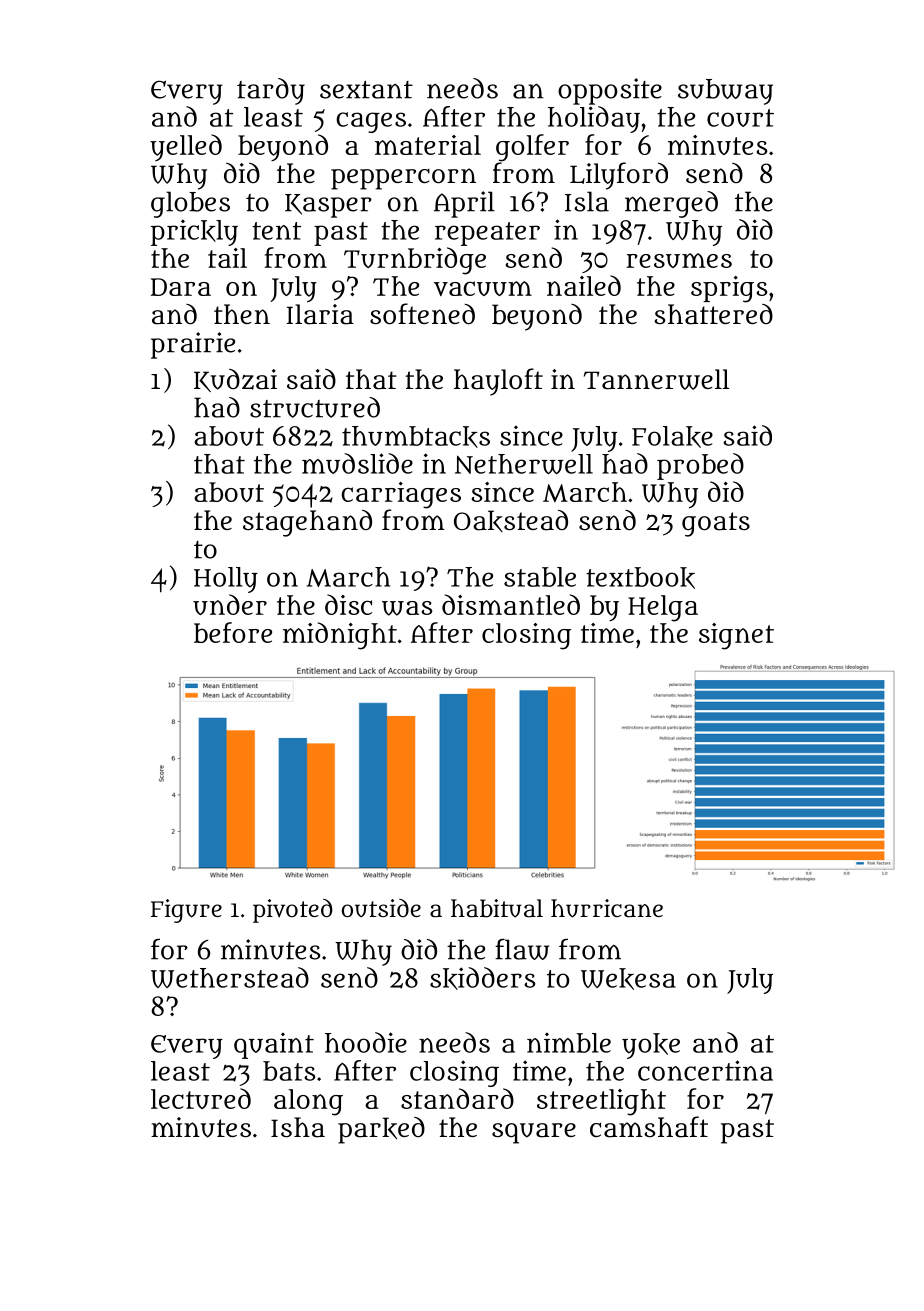 Image resolution: width=924 pixels, height=1311 pixels. What do you see at coordinates (649, 1127) in the screenshot?
I see `camshaft` at bounding box center [649, 1127].
